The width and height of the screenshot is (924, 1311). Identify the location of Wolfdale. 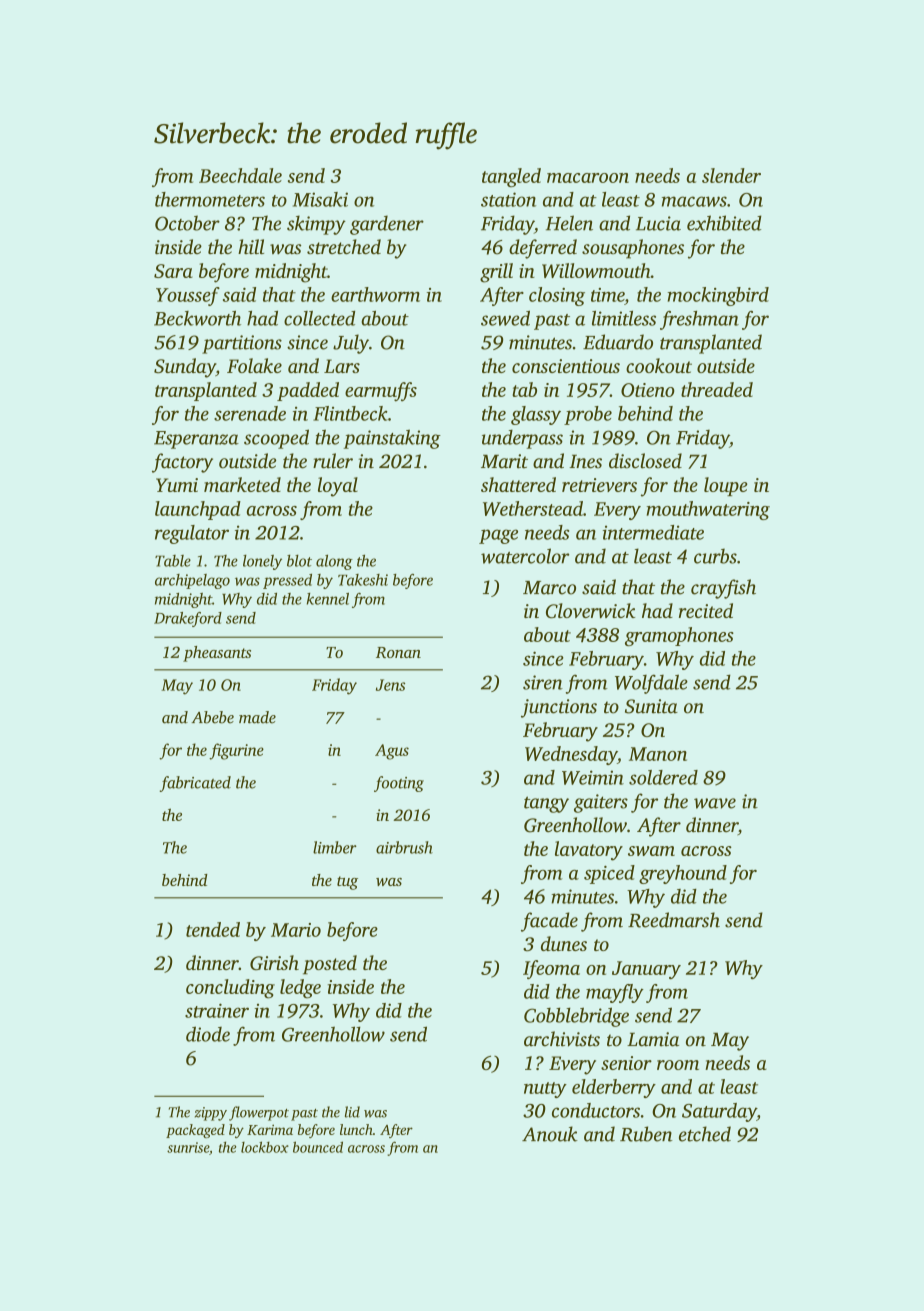
(651, 684).
